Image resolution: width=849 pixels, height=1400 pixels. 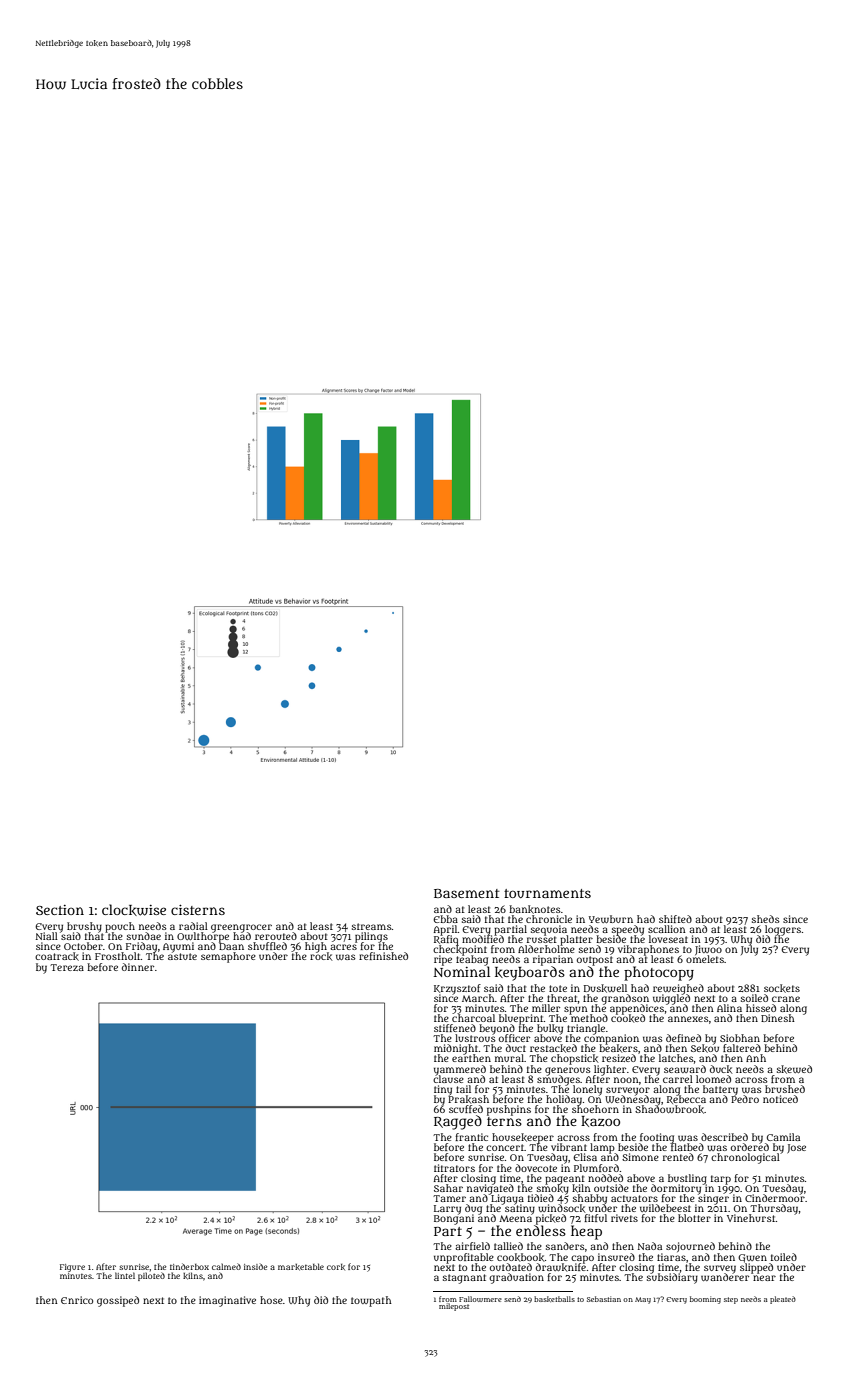 What do you see at coordinates (766, 919) in the screenshot?
I see `sheds` at bounding box center [766, 919].
